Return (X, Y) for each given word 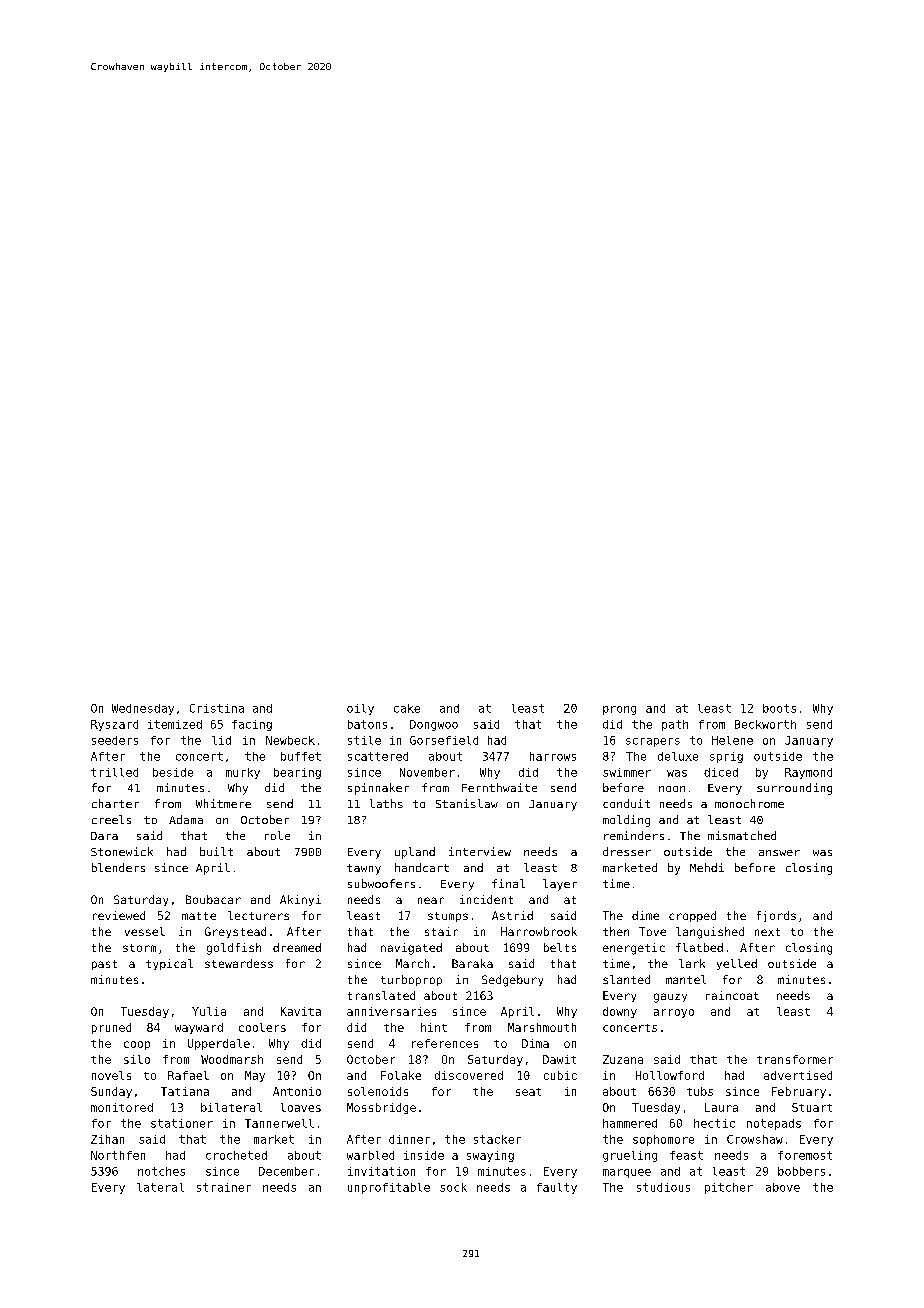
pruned (111, 1028)
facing (252, 725)
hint (434, 1027)
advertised (798, 1075)
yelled (737, 964)
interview (480, 851)
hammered (630, 1123)
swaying (490, 1156)
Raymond (808, 773)
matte (199, 916)
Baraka (472, 963)
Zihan (107, 1139)
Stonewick (122, 851)
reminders (634, 835)
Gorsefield (444, 740)
